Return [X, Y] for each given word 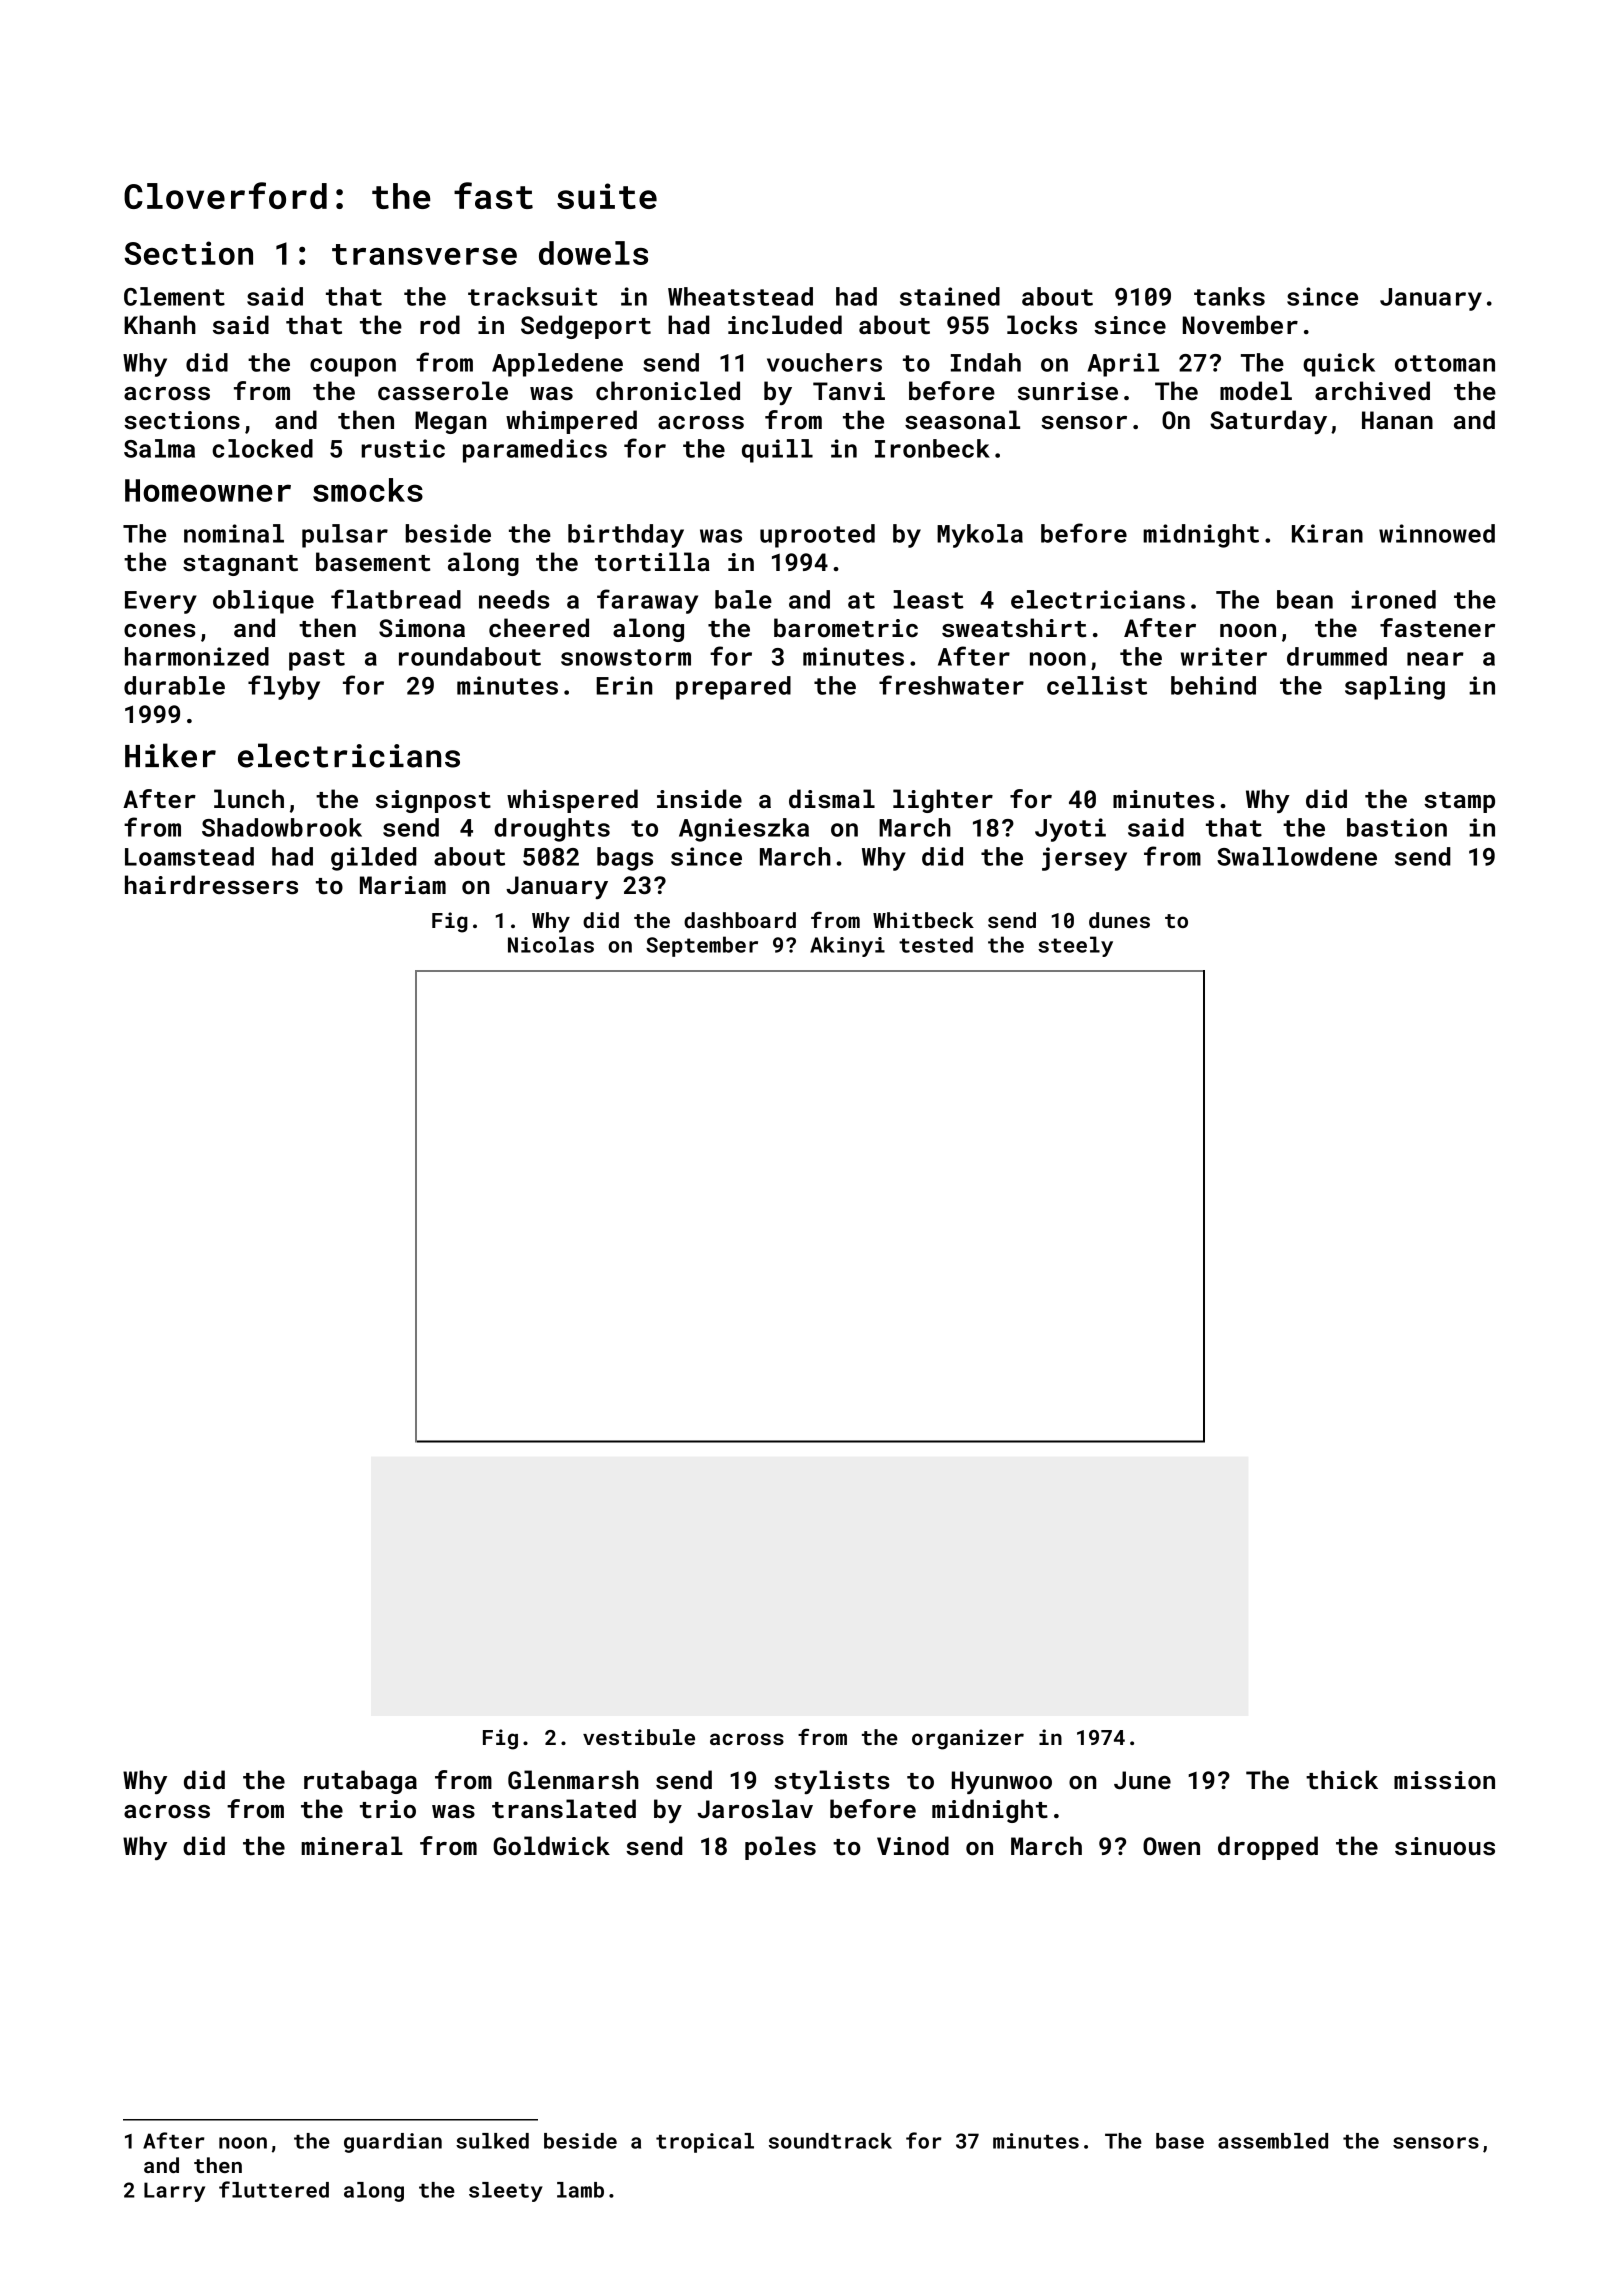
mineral [352, 1845]
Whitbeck [923, 920]
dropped [1268, 1848]
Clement [174, 296]
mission [1444, 1780]
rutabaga [360, 1782]
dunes [1119, 920]
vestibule [639, 1737]
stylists [832, 1782]
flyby [284, 687]
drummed [1337, 656]
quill [777, 451]
